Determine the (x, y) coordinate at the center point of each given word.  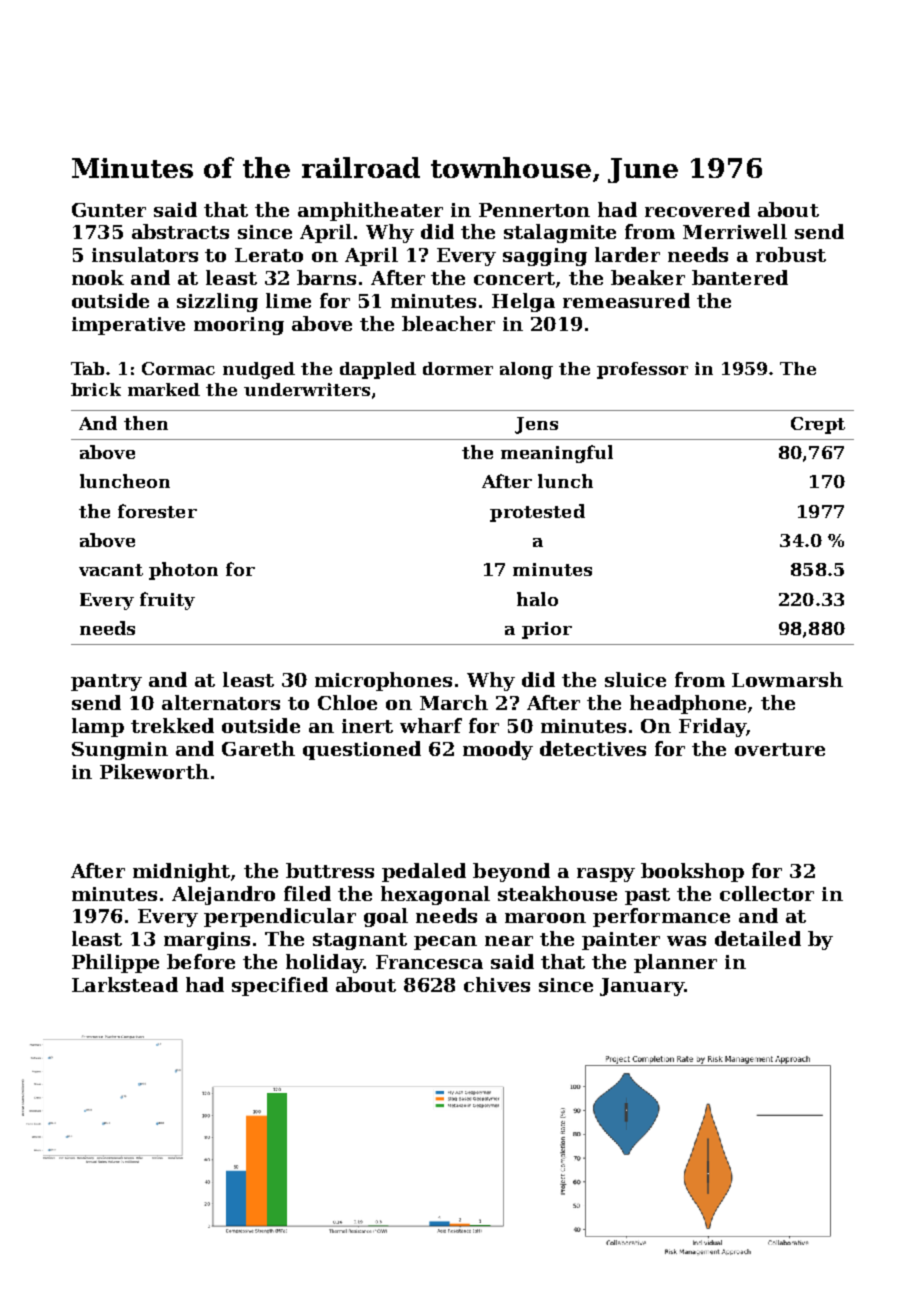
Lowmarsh (787, 679)
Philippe (115, 963)
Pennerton (534, 210)
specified (280, 986)
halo (537, 599)
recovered (697, 209)
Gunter (109, 210)
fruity (167, 601)
